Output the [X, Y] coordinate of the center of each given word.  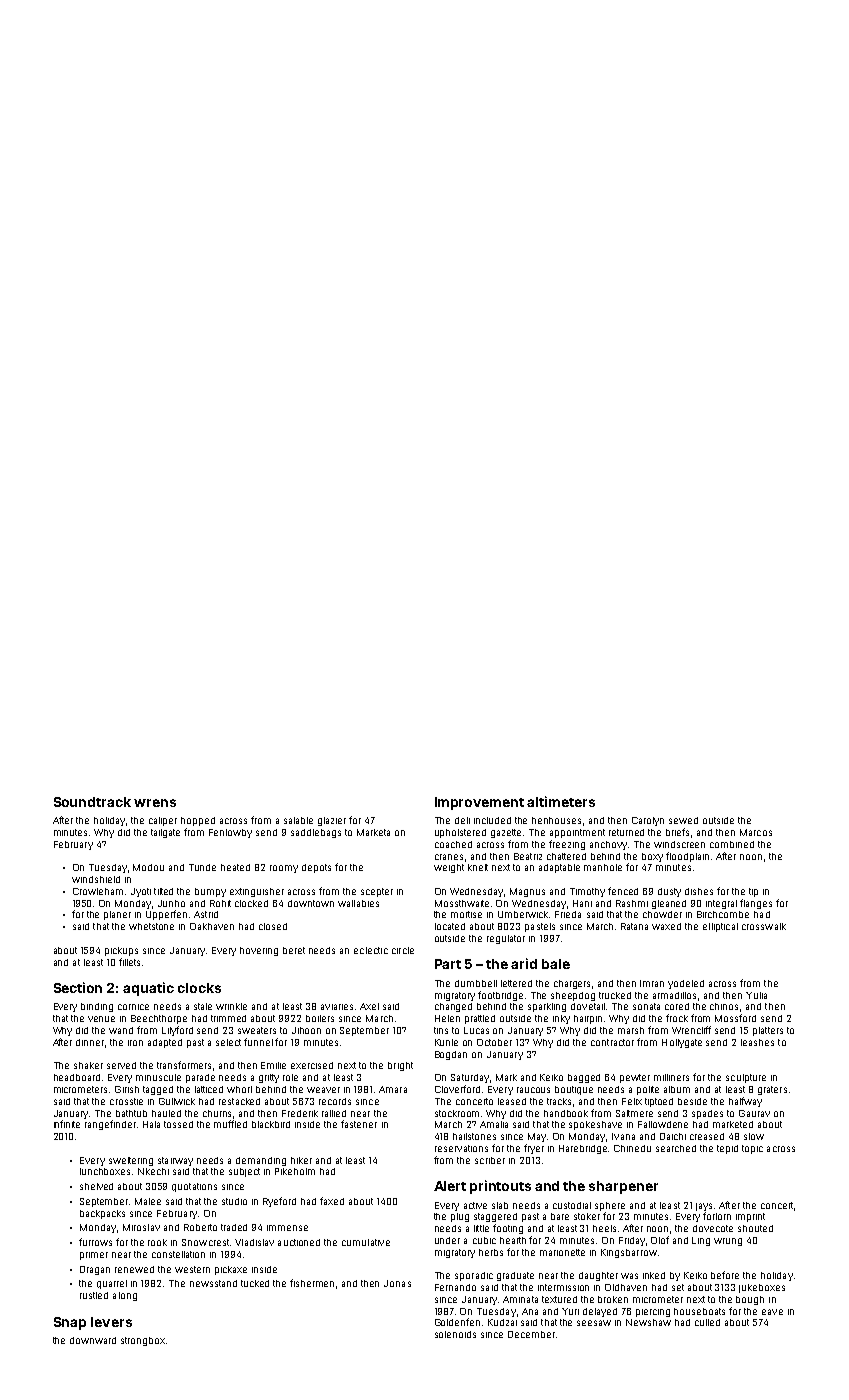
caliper [163, 821]
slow [754, 1136]
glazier [332, 821]
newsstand [213, 1283]
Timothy [587, 892]
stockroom [457, 1113]
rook [157, 1242]
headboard [77, 1077]
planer [117, 915]
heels [604, 1228]
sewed [683, 820]
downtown [311, 903]
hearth [513, 1240]
